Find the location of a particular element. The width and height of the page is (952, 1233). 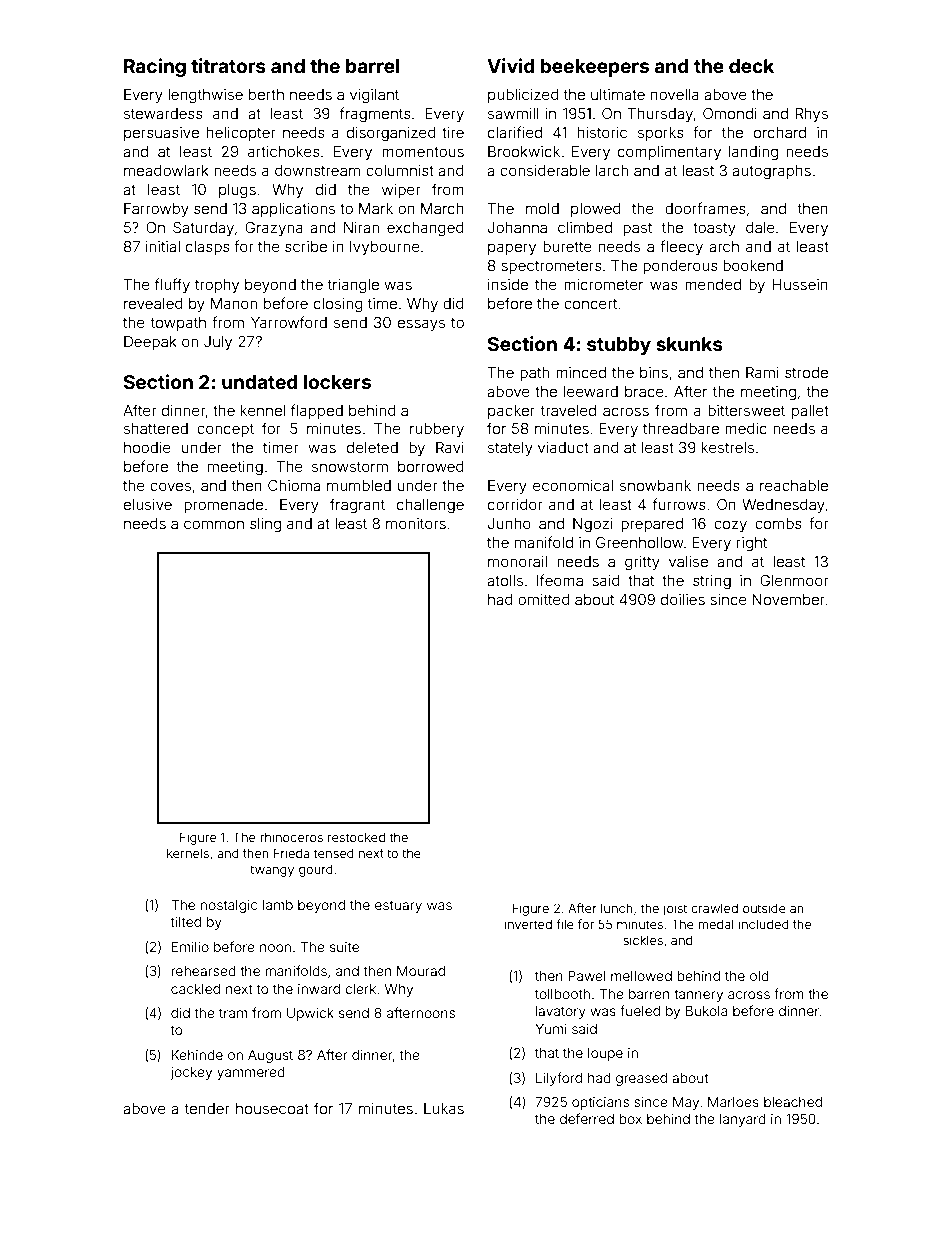

Upwick is located at coordinates (310, 1014).
